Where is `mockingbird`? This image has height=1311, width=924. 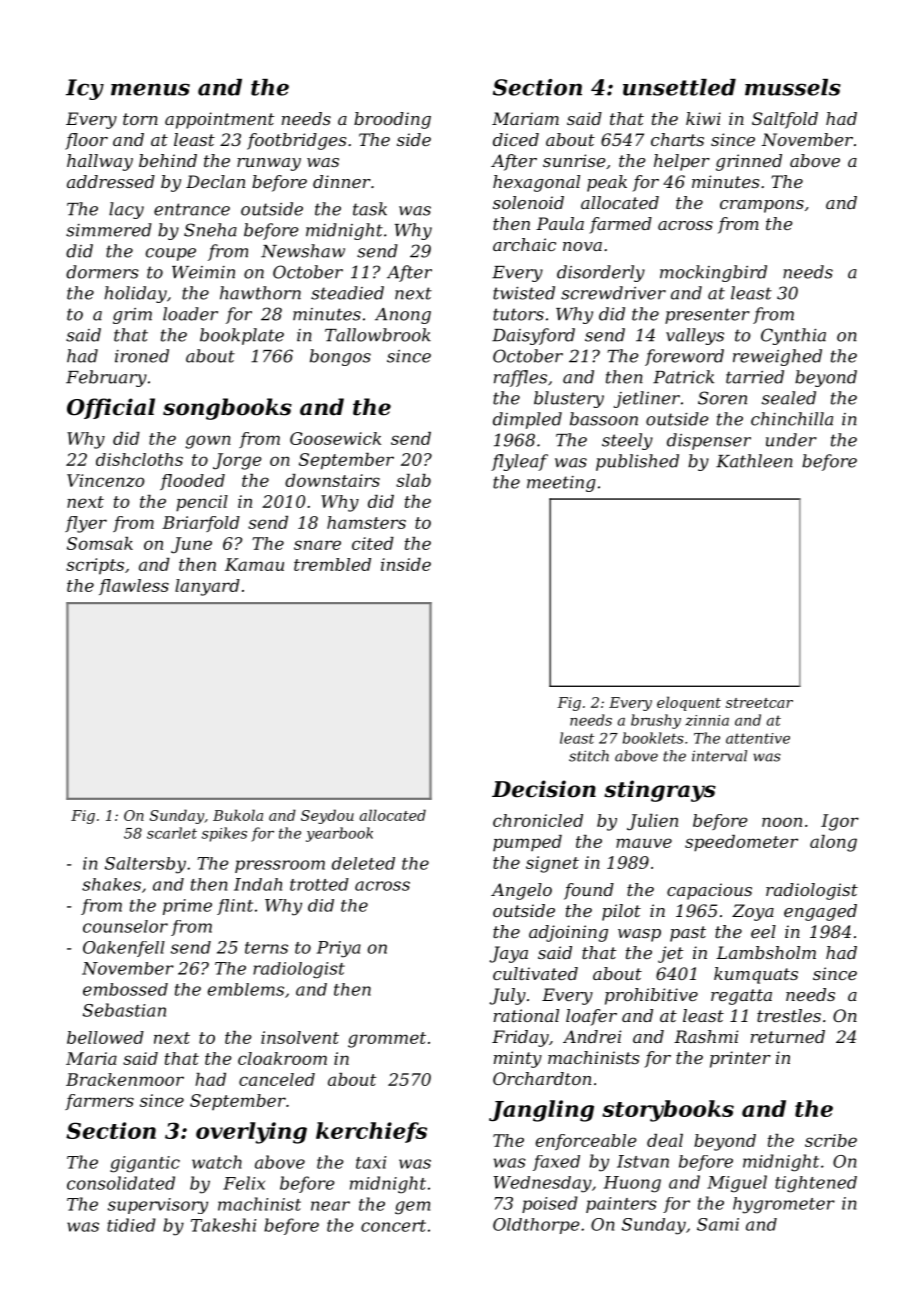 mockingbird is located at coordinates (713, 273).
